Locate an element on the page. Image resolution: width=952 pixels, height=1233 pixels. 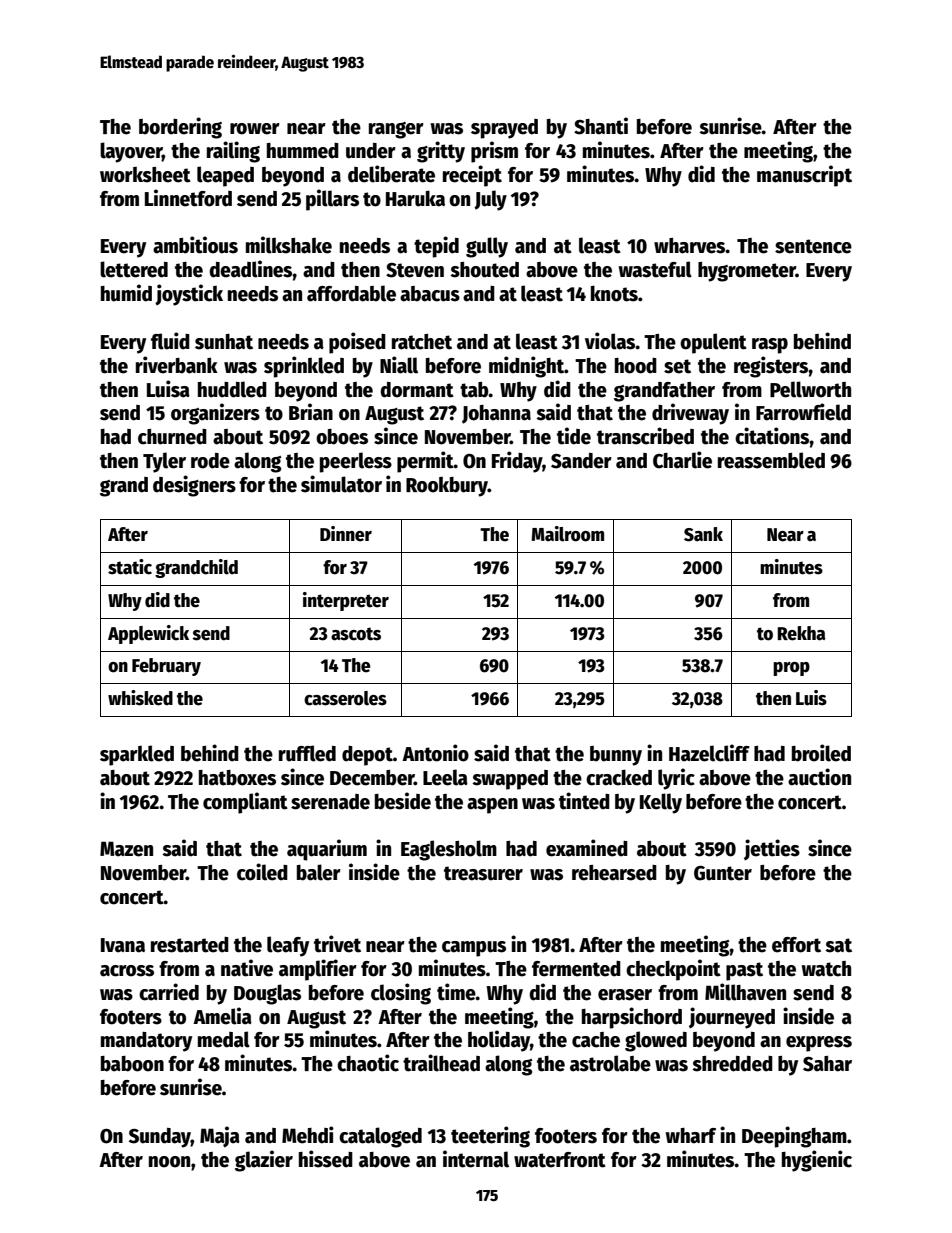
medal is located at coordinates (224, 1039).
